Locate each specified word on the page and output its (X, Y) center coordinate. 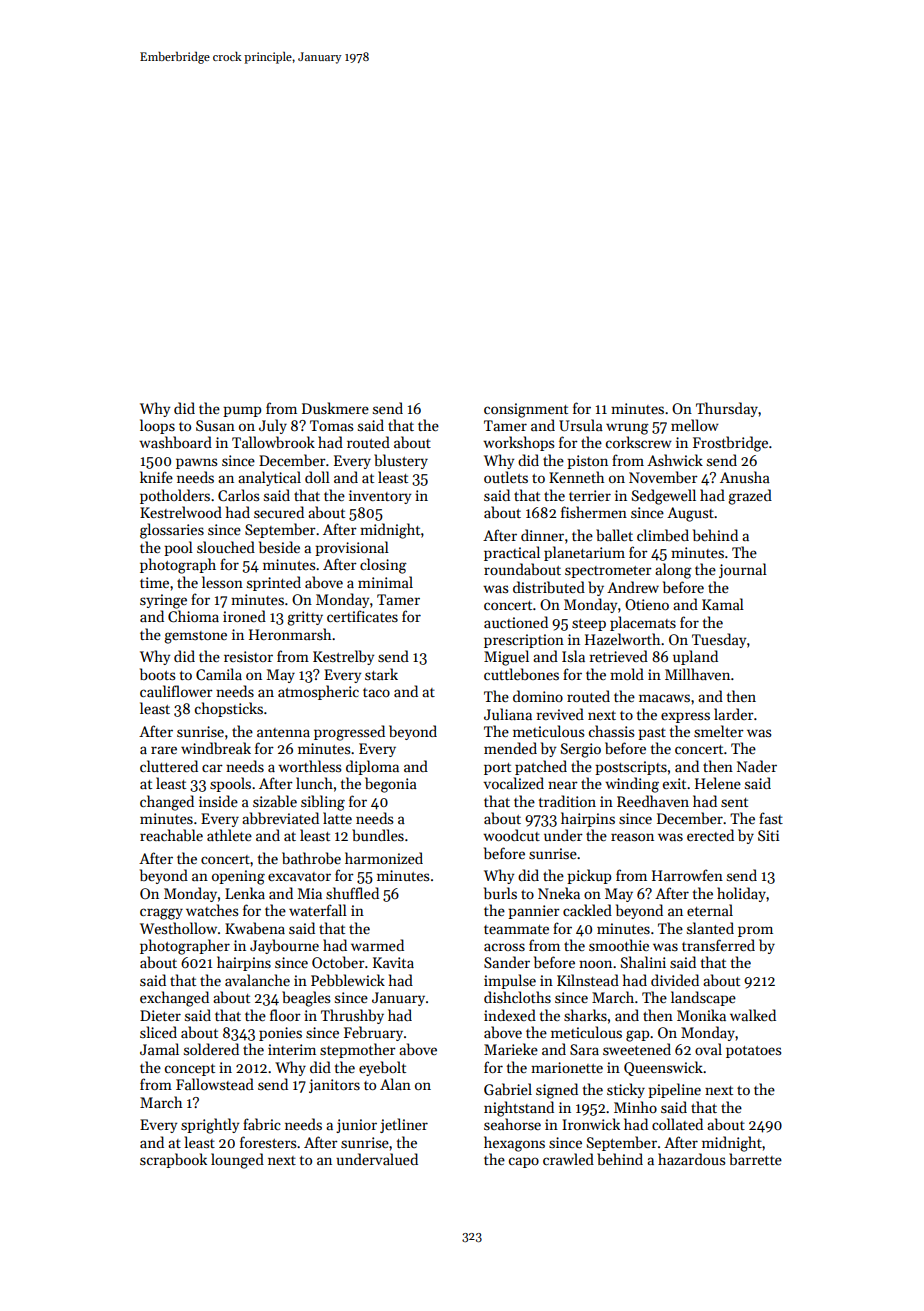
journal (743, 570)
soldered (211, 1049)
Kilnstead (588, 980)
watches (212, 910)
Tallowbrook (273, 442)
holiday (741, 894)
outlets (506, 477)
